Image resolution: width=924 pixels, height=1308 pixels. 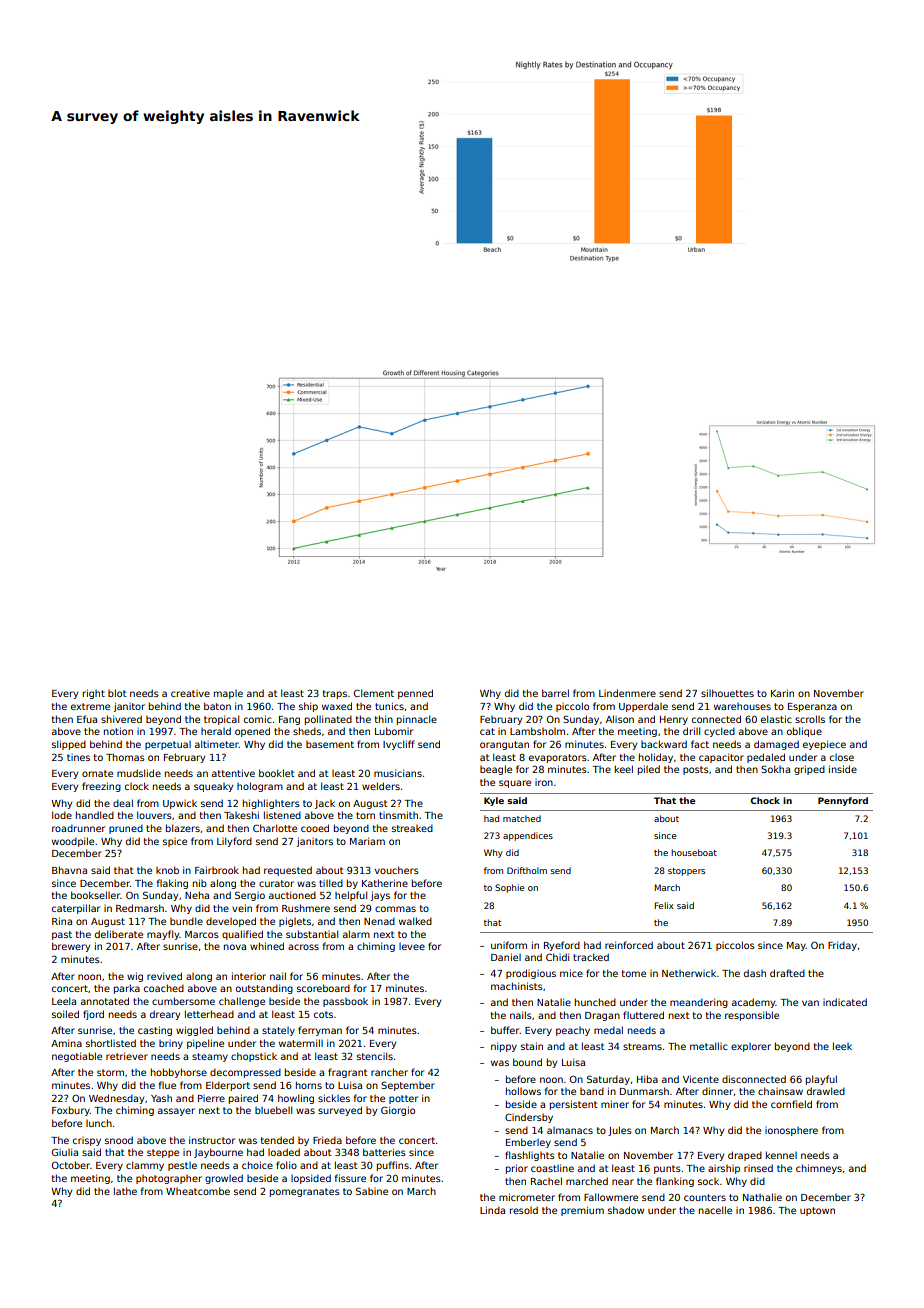 I want to click on Nathalie, so click(x=762, y=1197).
